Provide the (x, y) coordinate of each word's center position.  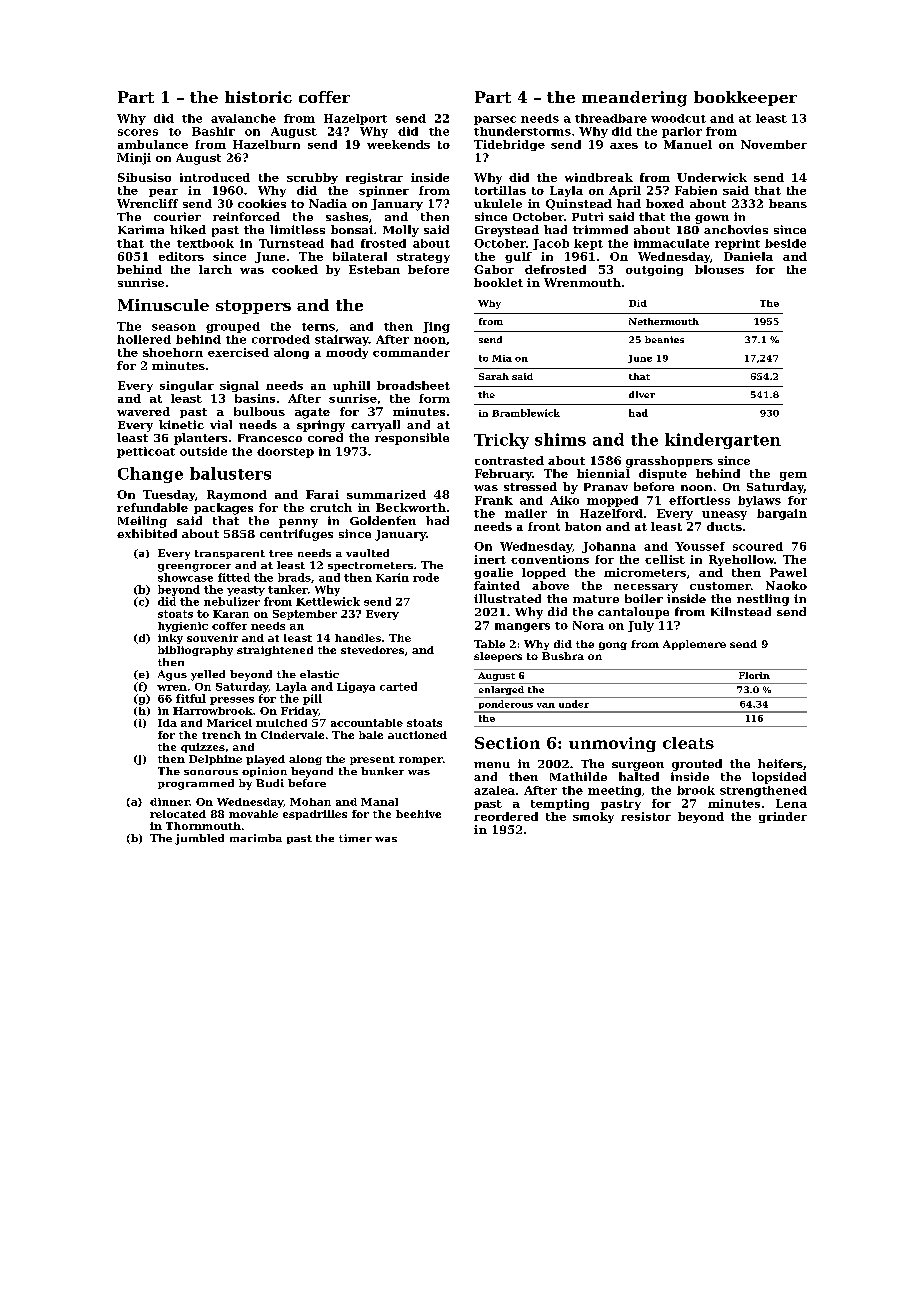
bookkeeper (745, 98)
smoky (593, 817)
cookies (262, 203)
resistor (646, 816)
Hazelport (355, 119)
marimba (256, 838)
